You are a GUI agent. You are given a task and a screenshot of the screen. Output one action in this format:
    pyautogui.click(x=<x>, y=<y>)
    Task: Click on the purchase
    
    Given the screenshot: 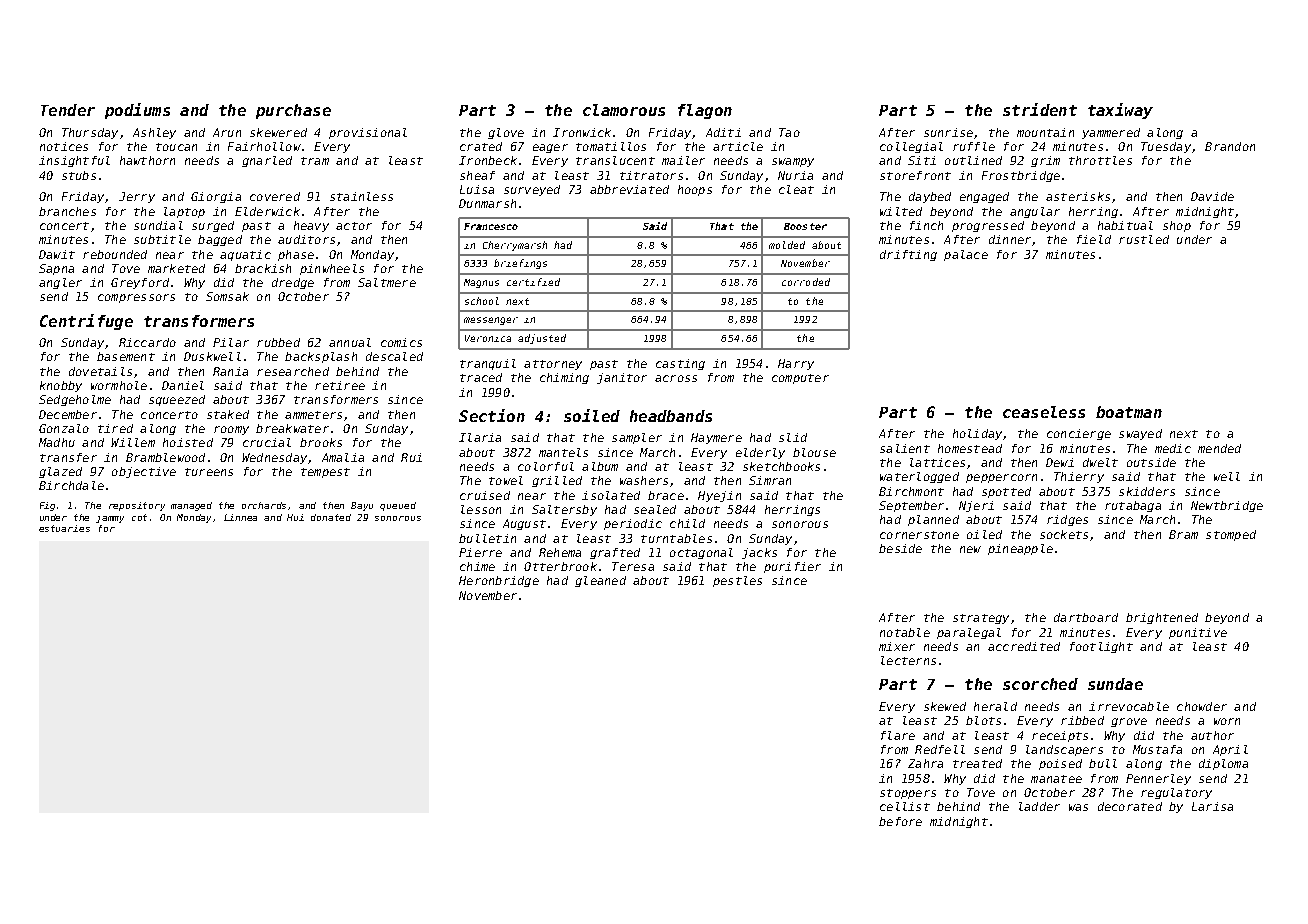 What is the action you would take?
    pyautogui.click(x=293, y=111)
